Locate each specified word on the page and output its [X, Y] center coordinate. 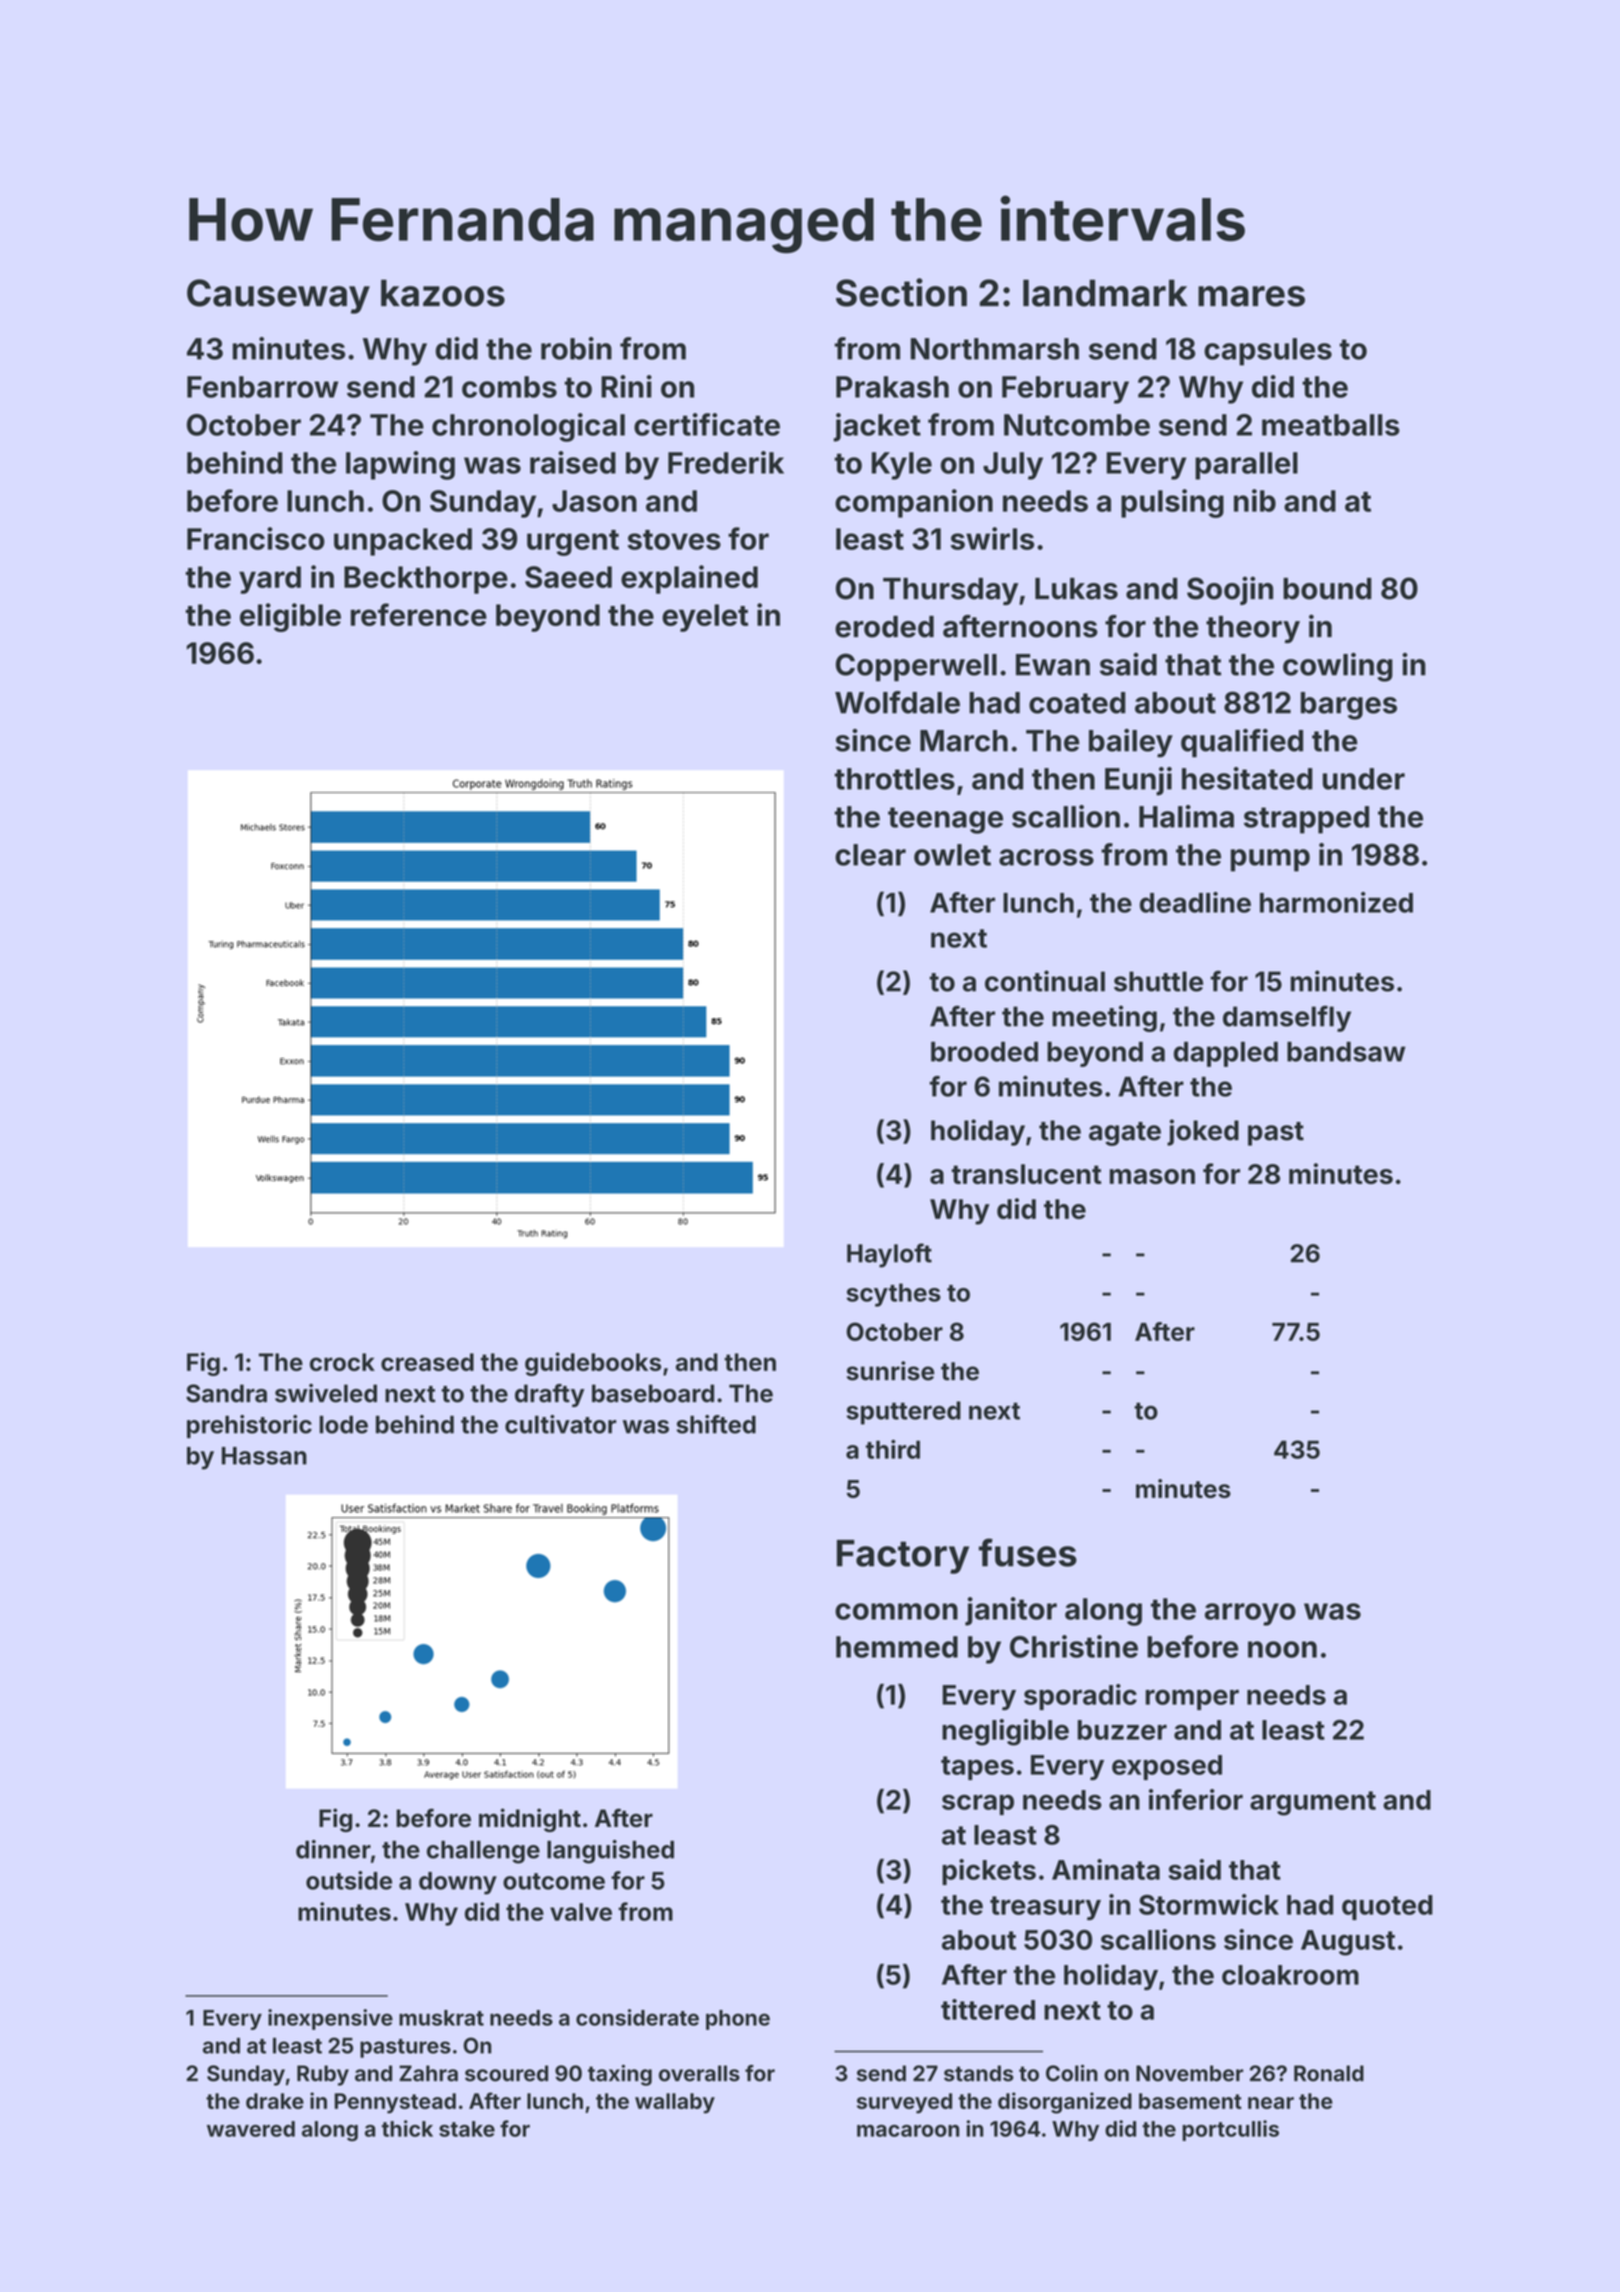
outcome [554, 1881]
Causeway [278, 296]
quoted [1387, 1907]
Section [901, 292]
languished [610, 1852]
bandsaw [1346, 1051]
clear [870, 855]
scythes [893, 1295]
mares [1251, 296]
